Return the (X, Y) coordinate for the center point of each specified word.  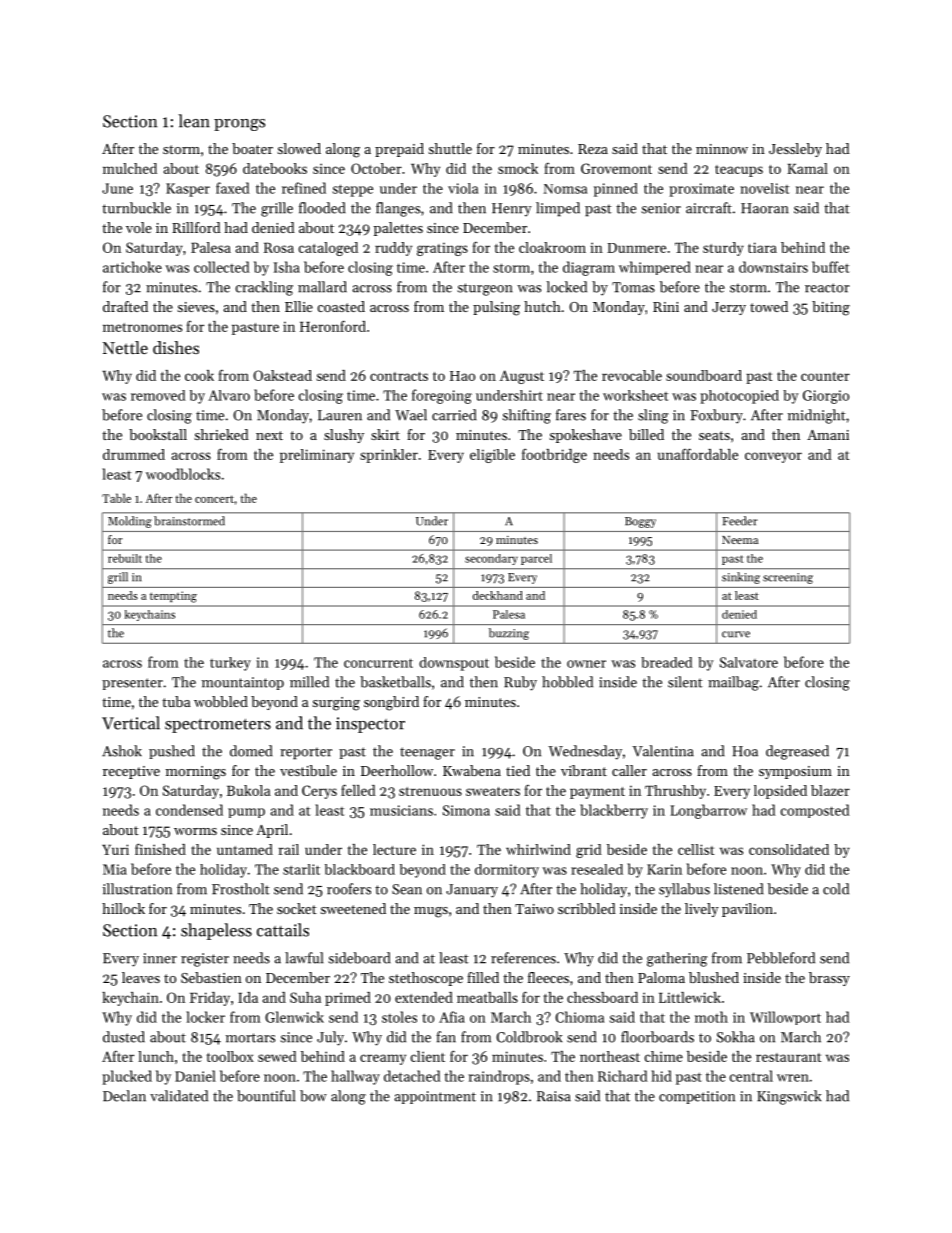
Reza (593, 149)
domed (251, 751)
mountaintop (243, 683)
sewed (277, 1056)
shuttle (450, 148)
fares (571, 415)
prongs (239, 125)
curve (736, 634)
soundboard (704, 375)
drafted (125, 306)
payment (597, 793)
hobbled (567, 682)
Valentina (663, 751)
